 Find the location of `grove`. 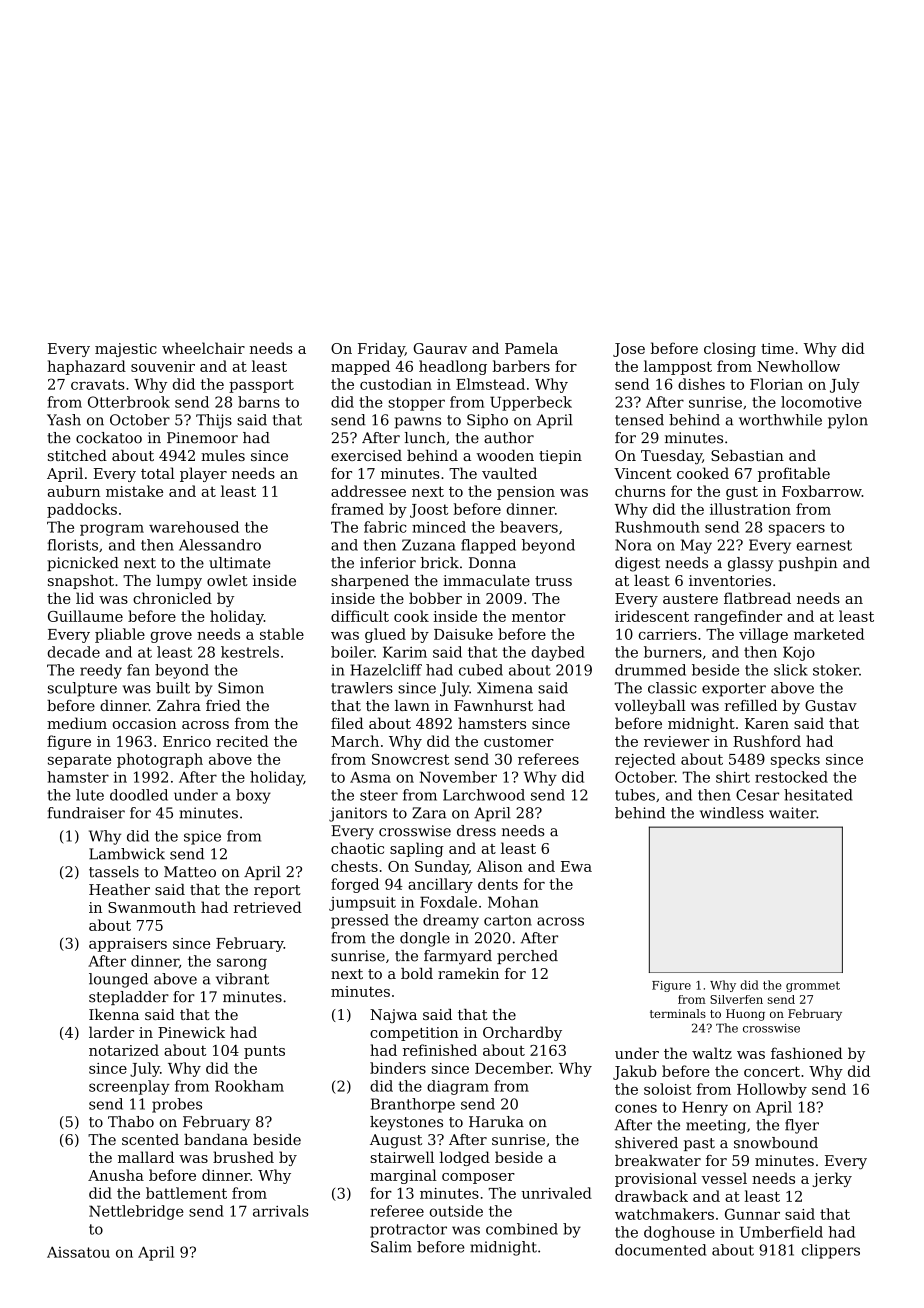

grove is located at coordinates (171, 637).
